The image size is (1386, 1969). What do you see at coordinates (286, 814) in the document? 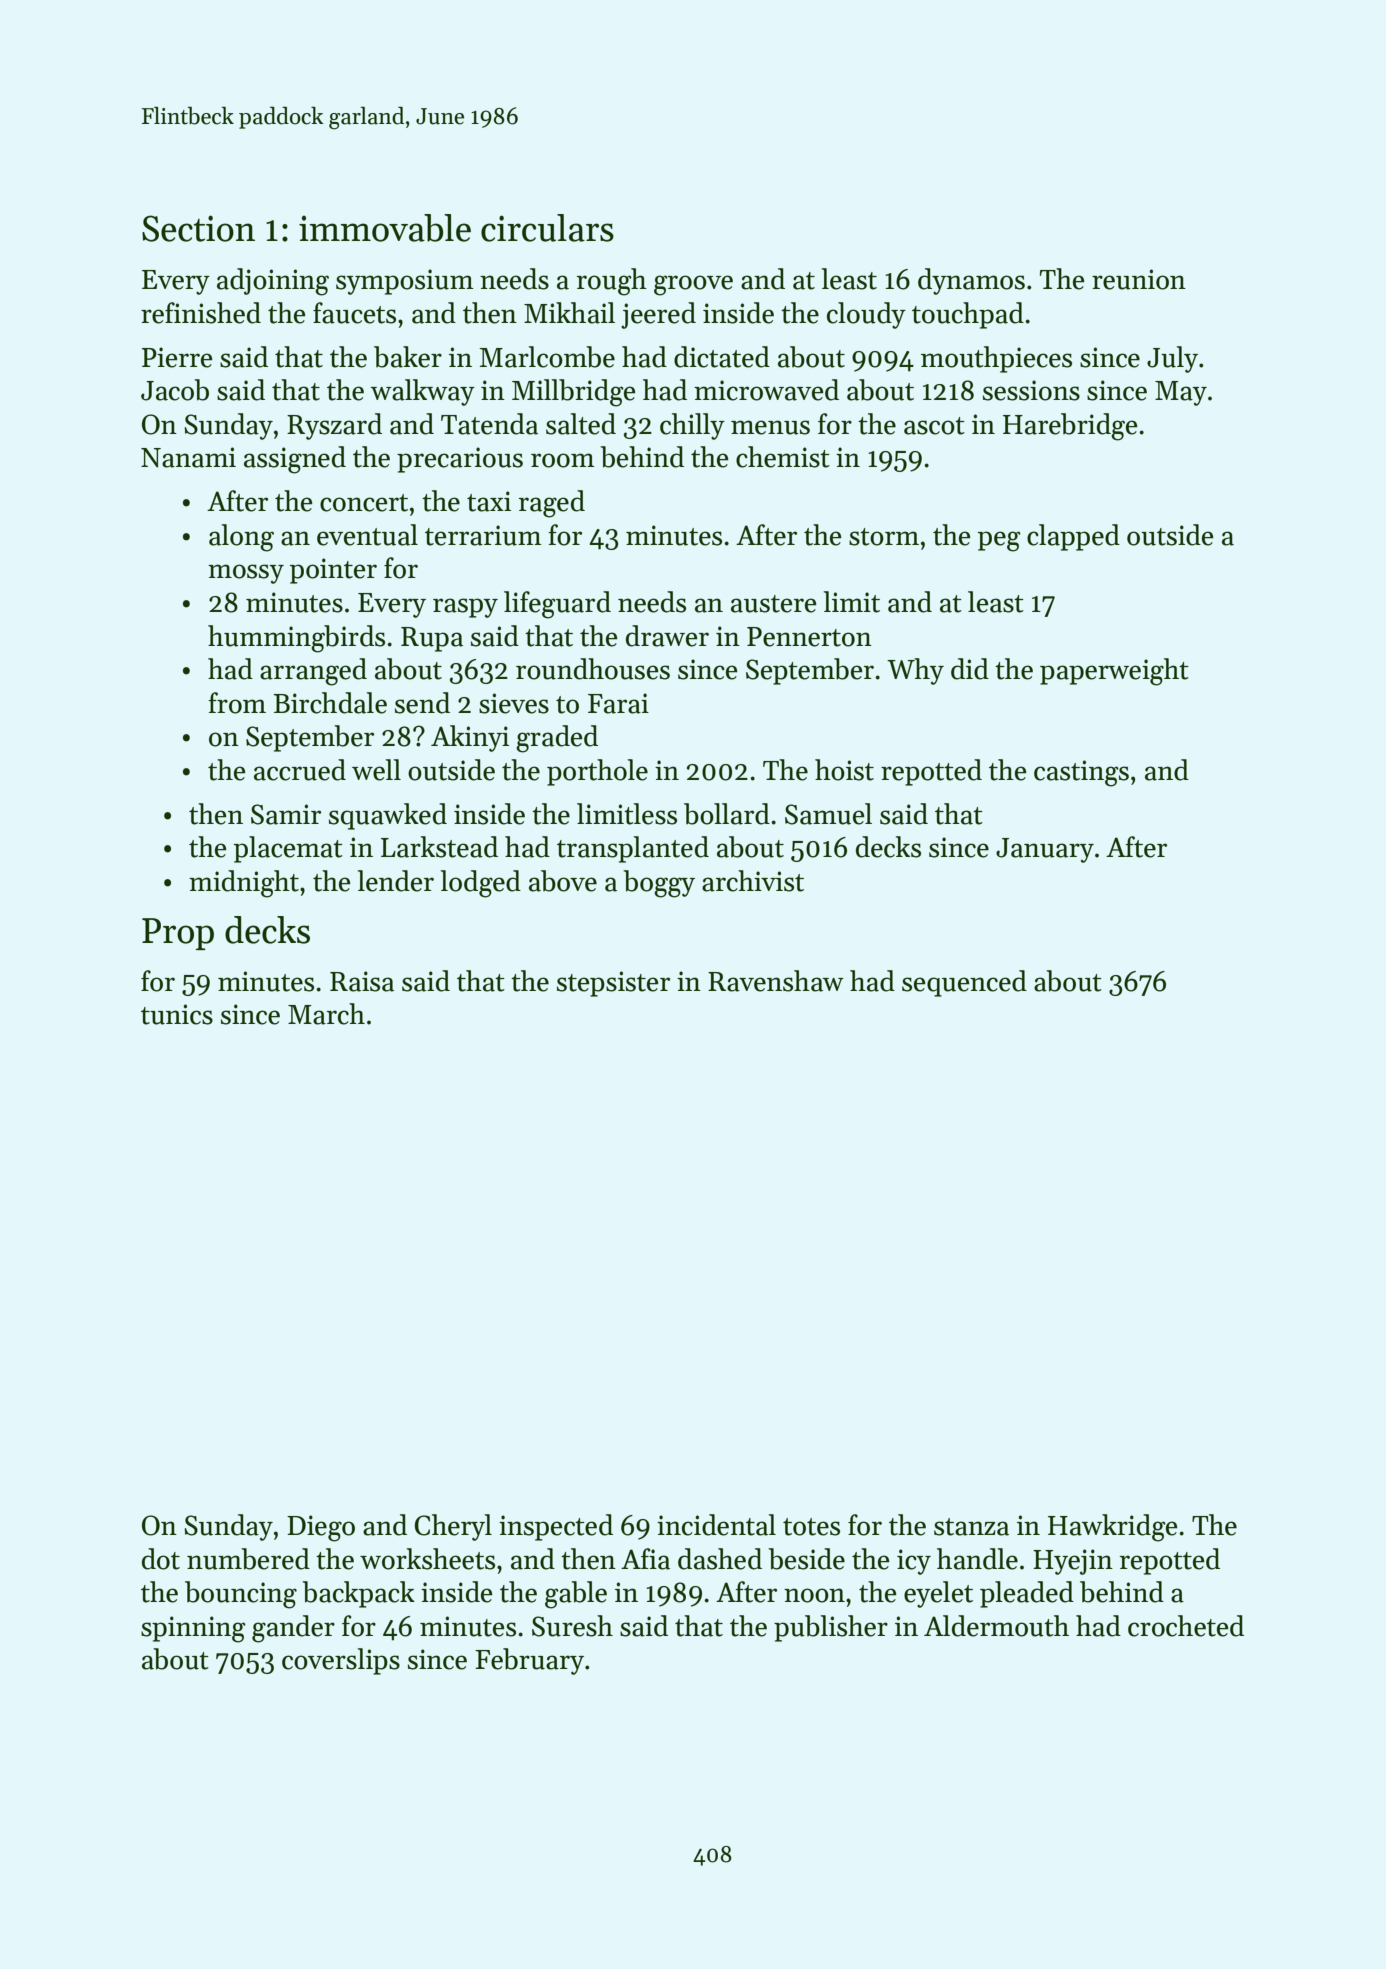
I see `Samir` at bounding box center [286, 814].
